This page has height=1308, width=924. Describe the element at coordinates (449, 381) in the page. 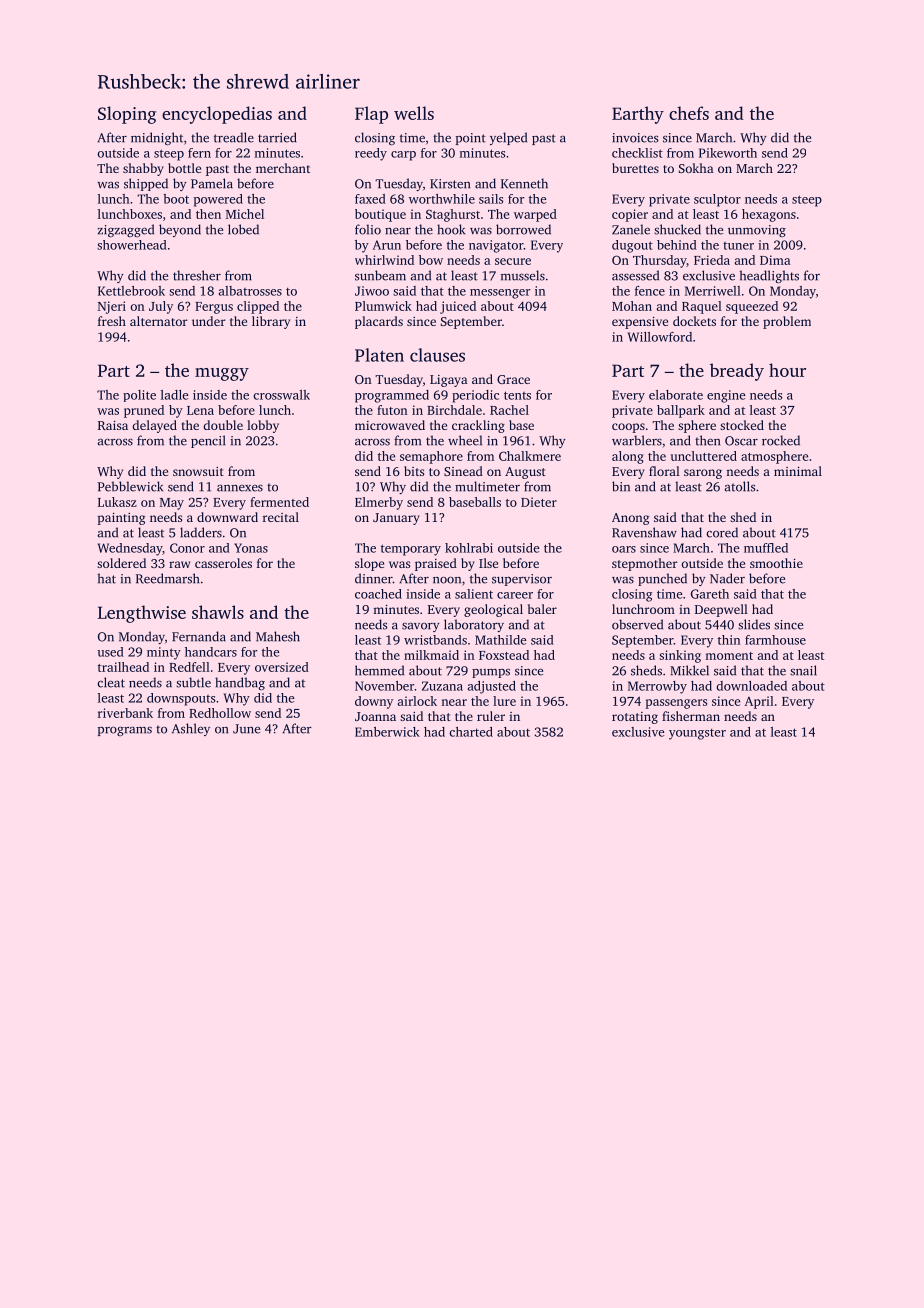

I see `Ligaya` at that location.
